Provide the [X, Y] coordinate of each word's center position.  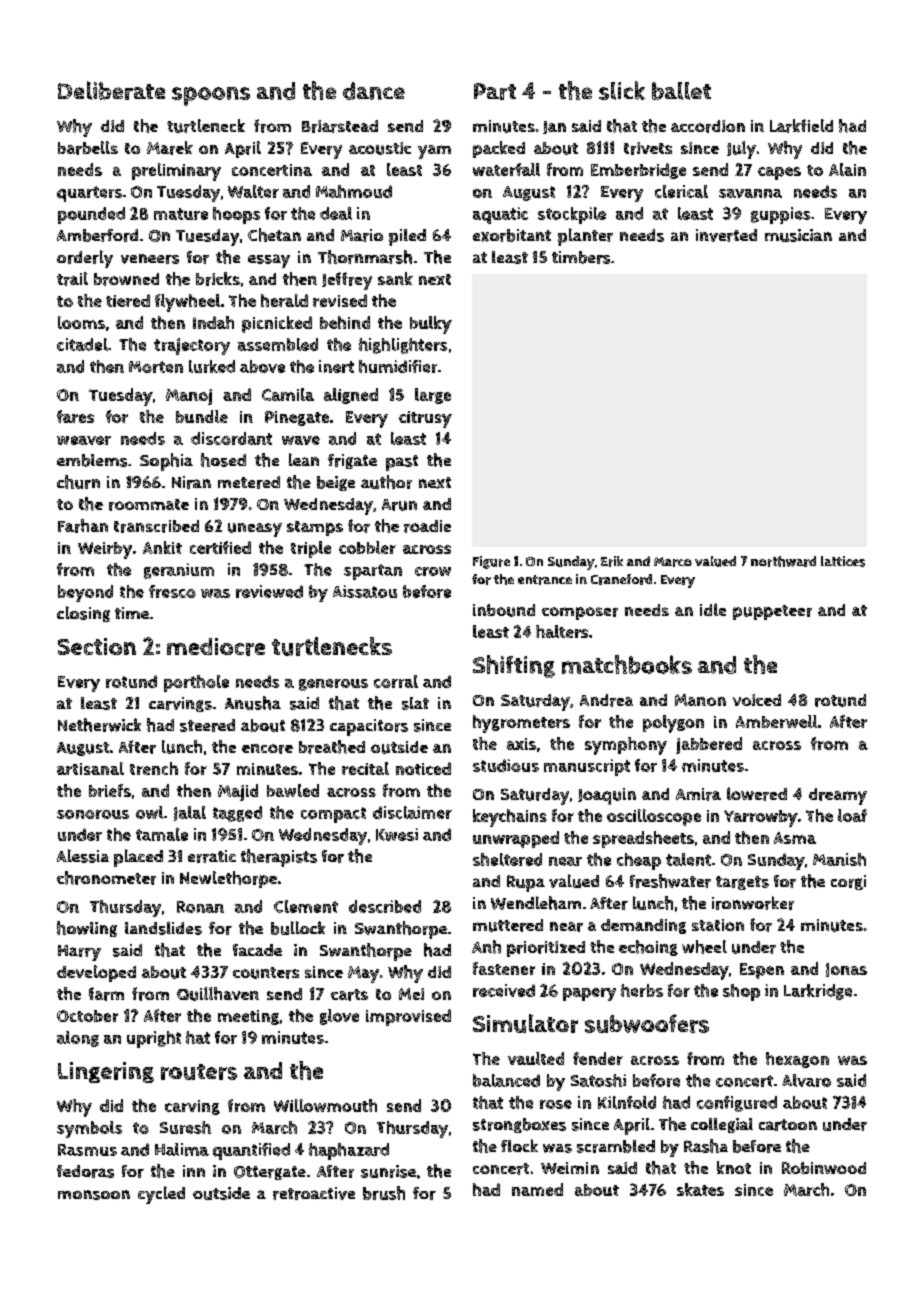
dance [374, 91]
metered [249, 482]
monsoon [94, 1195]
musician [798, 235]
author [386, 482]
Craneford [621, 579]
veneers [150, 259]
